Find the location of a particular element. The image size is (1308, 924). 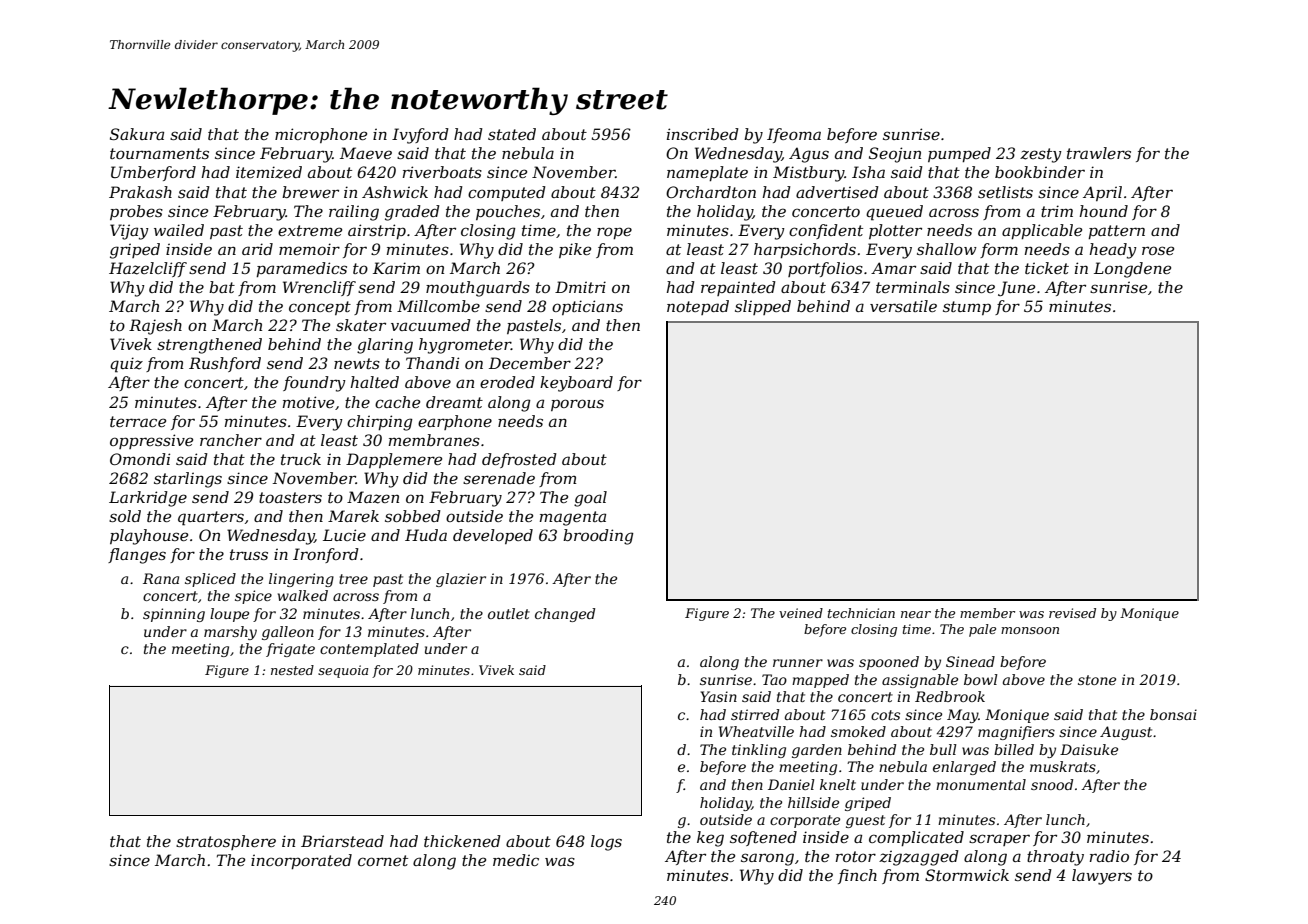

Ifeoma is located at coordinates (794, 135).
